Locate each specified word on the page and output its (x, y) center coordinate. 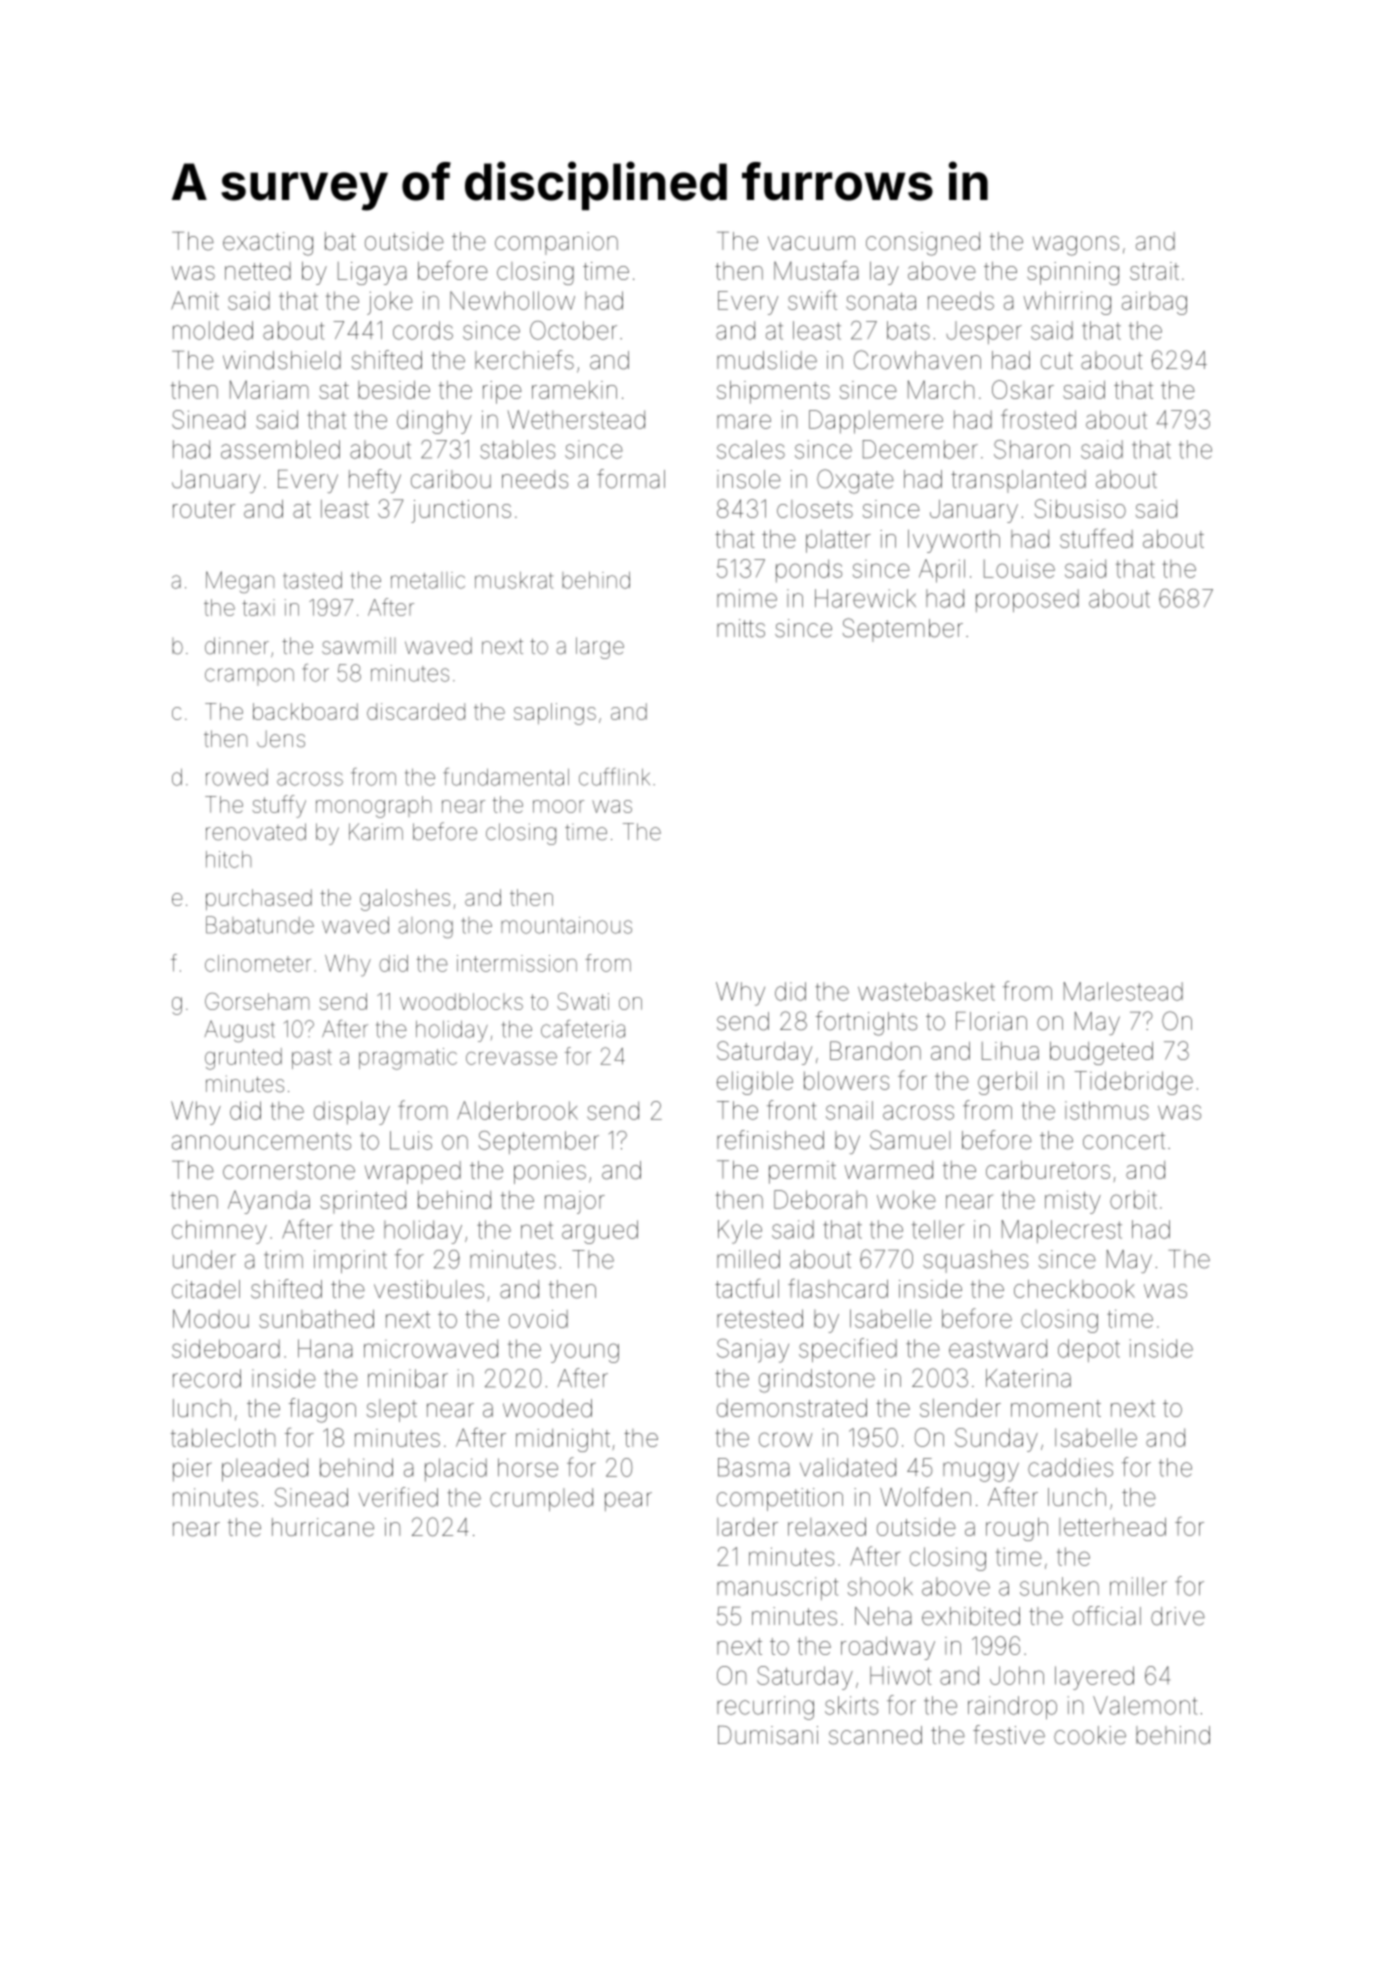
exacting (268, 244)
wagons (1076, 246)
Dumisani (768, 1735)
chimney (219, 1232)
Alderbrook (517, 1110)
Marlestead (1123, 991)
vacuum (811, 243)
